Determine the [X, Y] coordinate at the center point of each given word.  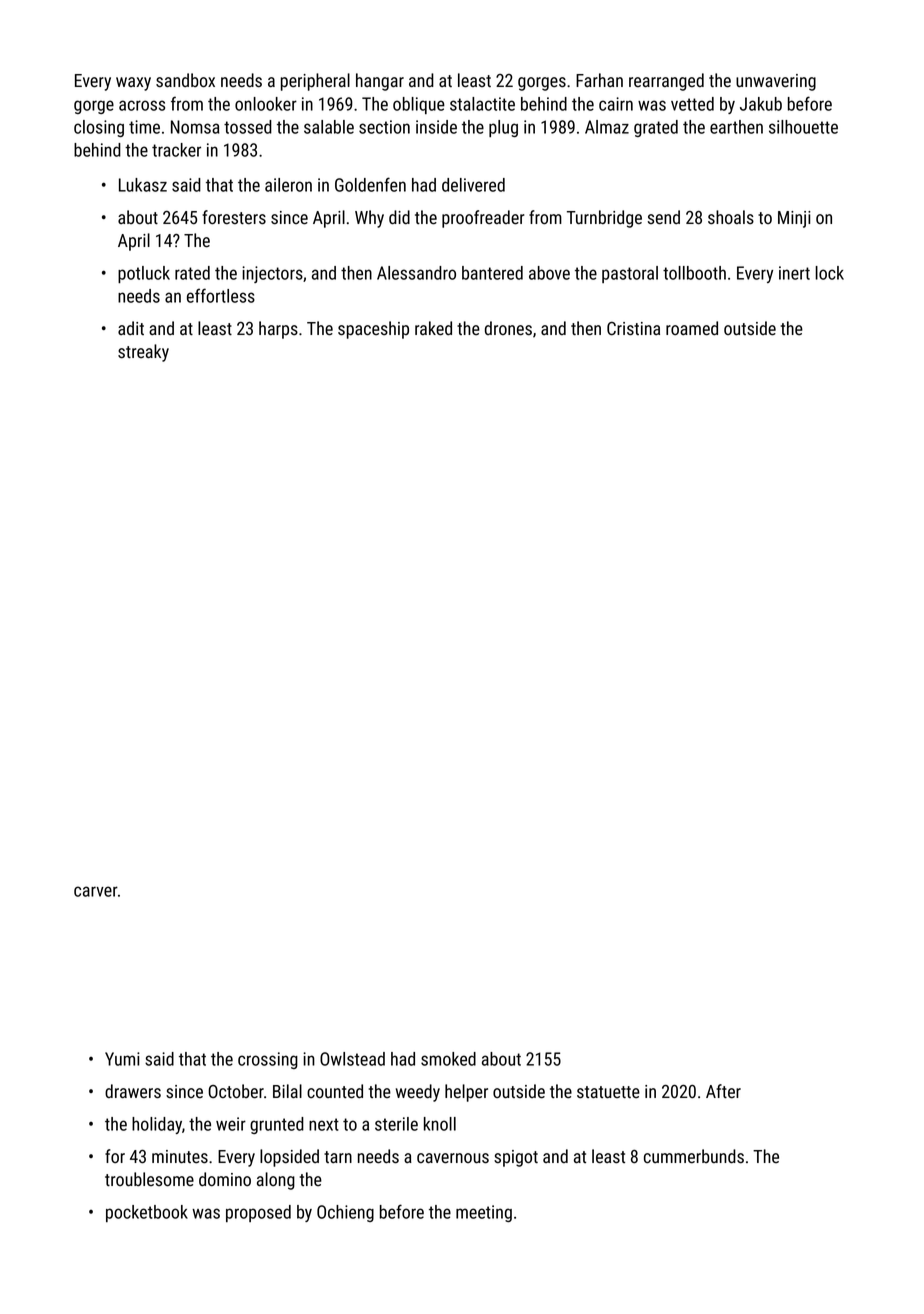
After [723, 1091]
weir [231, 1124]
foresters [234, 217]
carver [96, 891]
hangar [380, 82]
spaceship [373, 330]
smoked [448, 1059]
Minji [794, 219]
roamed [692, 328]
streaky [143, 353]
